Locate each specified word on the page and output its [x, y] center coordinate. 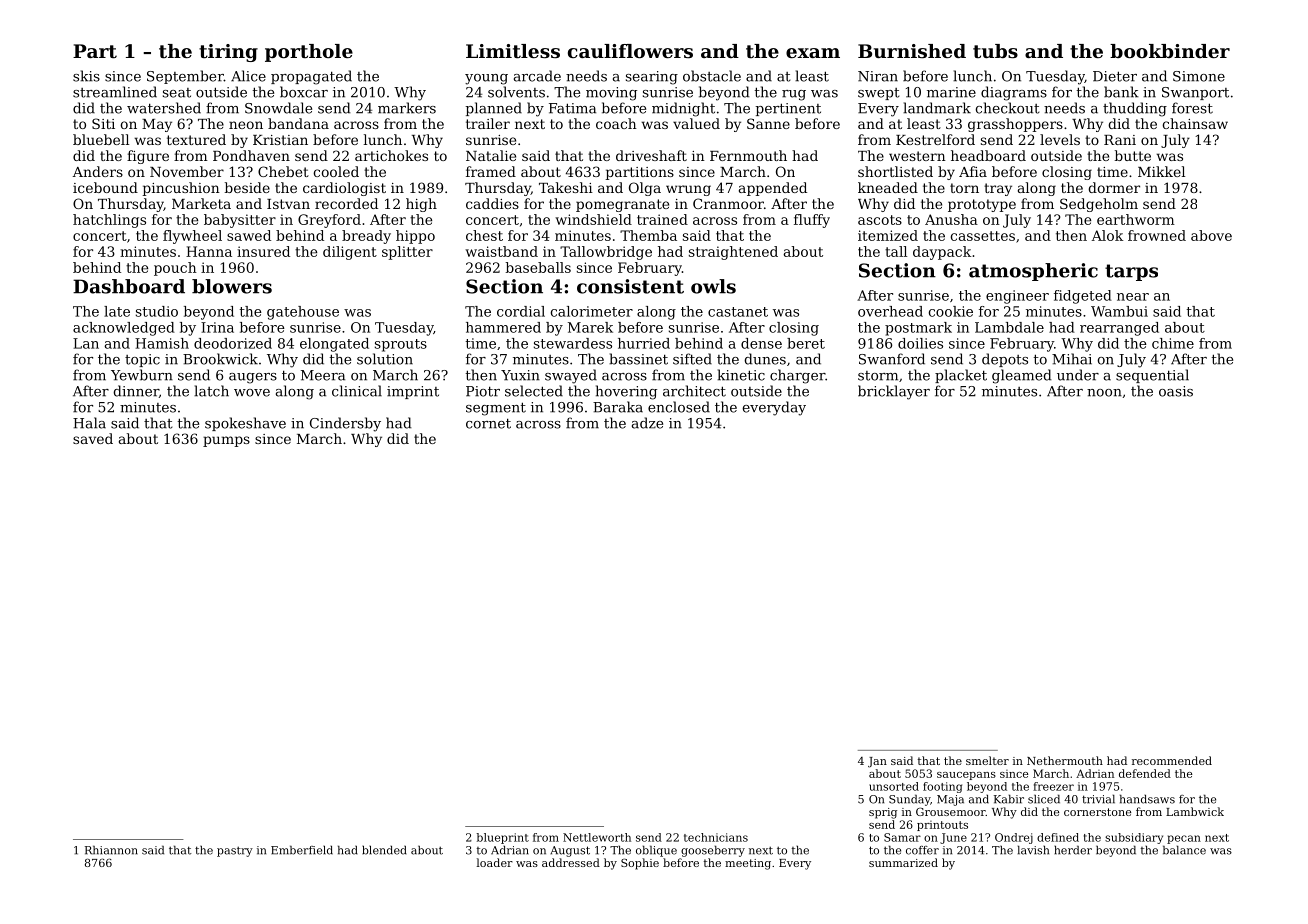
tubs [995, 51]
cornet [488, 423]
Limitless [513, 51]
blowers [232, 286]
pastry [235, 851]
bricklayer [894, 392]
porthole [309, 53]
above [1211, 235]
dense [761, 343]
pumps [226, 441]
